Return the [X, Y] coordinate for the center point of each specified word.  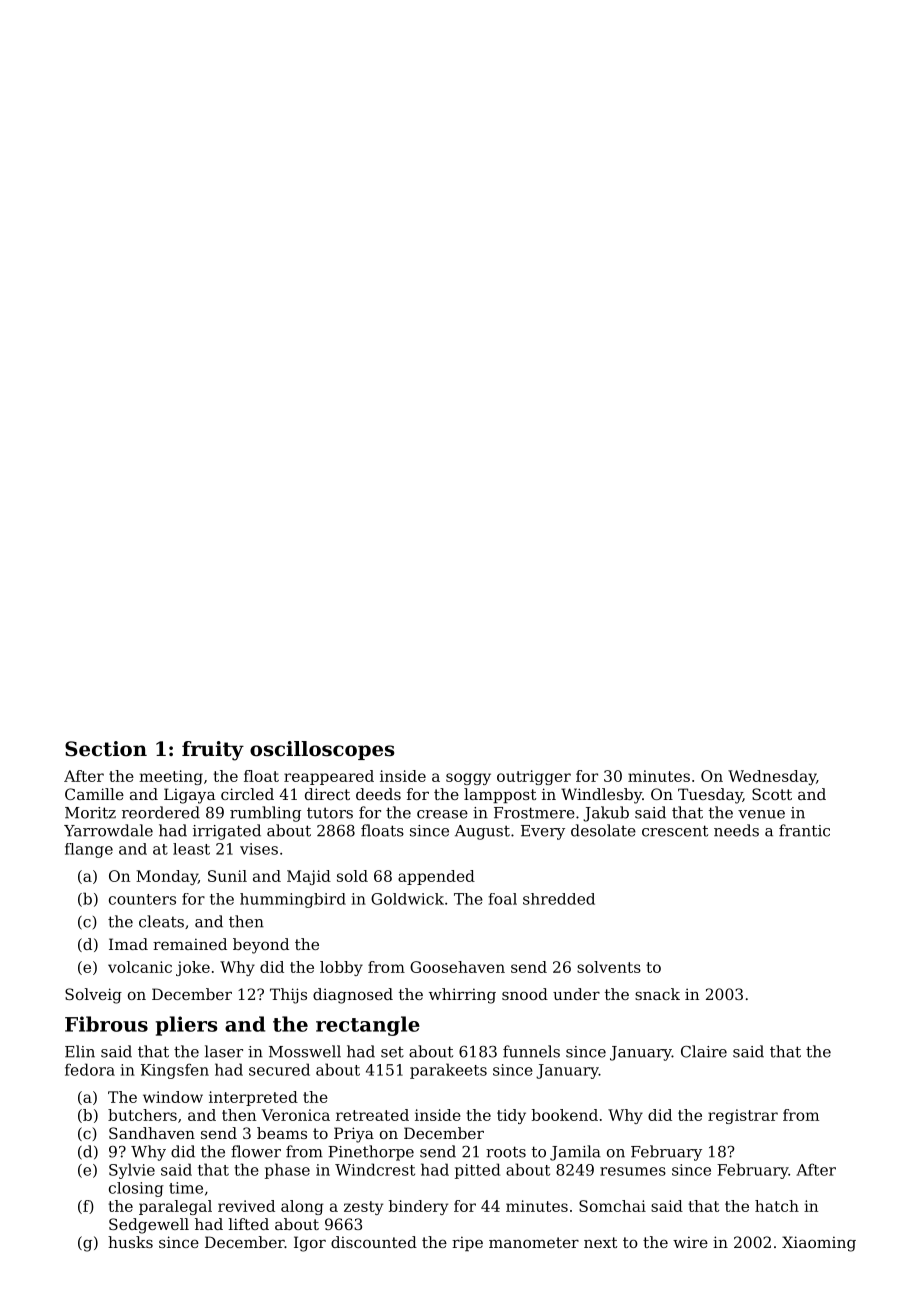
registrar [743, 1116]
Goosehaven [457, 967]
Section [106, 749]
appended [436, 877]
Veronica [296, 1115]
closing [136, 1189]
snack [657, 994]
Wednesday [772, 777]
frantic [804, 830]
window [173, 1097]
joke [193, 968]
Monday [167, 877]
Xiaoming [819, 1244]
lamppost [500, 795]
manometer [534, 1242]
